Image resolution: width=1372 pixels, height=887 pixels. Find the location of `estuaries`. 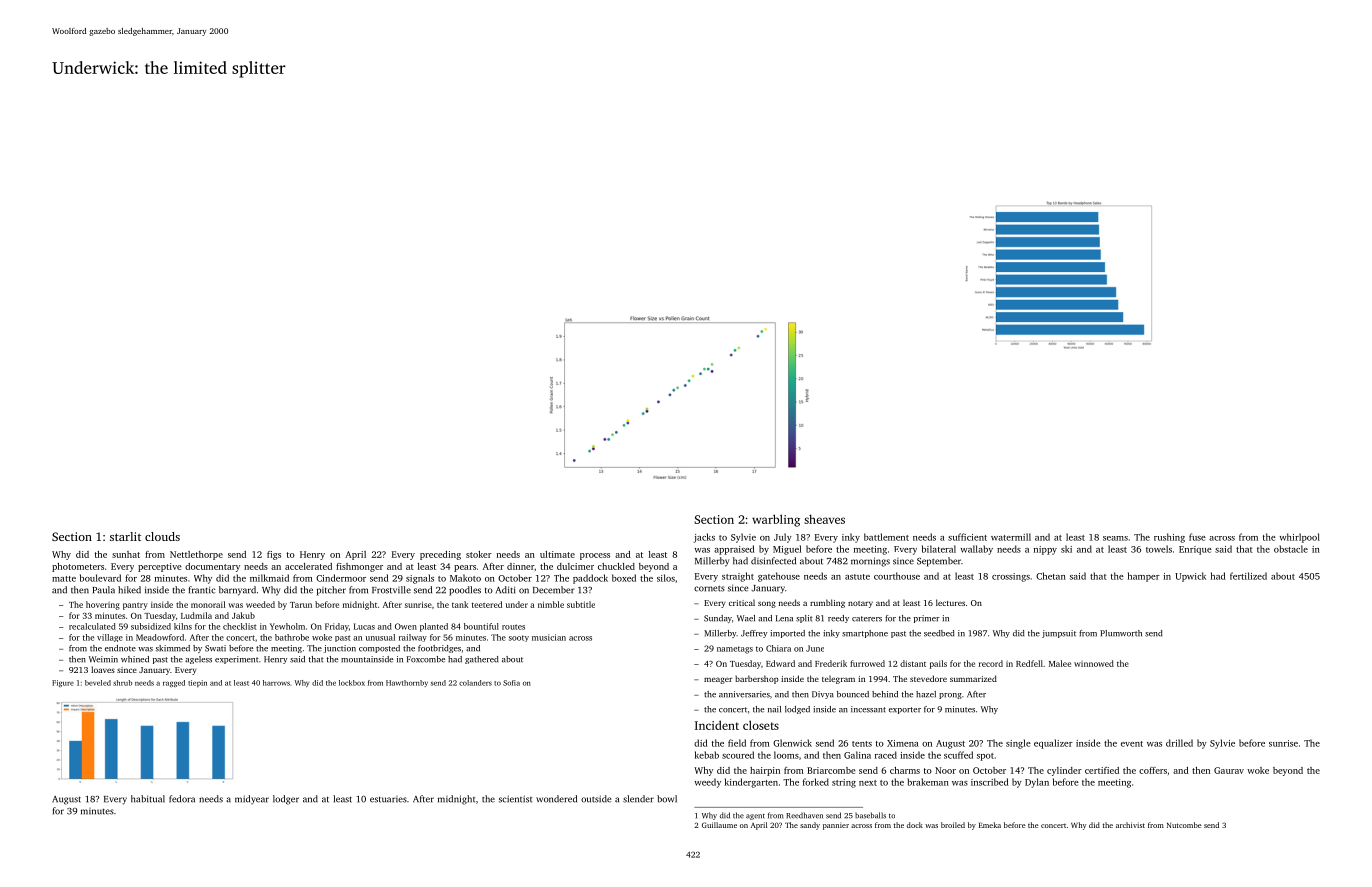

estuaries is located at coordinates (388, 799).
